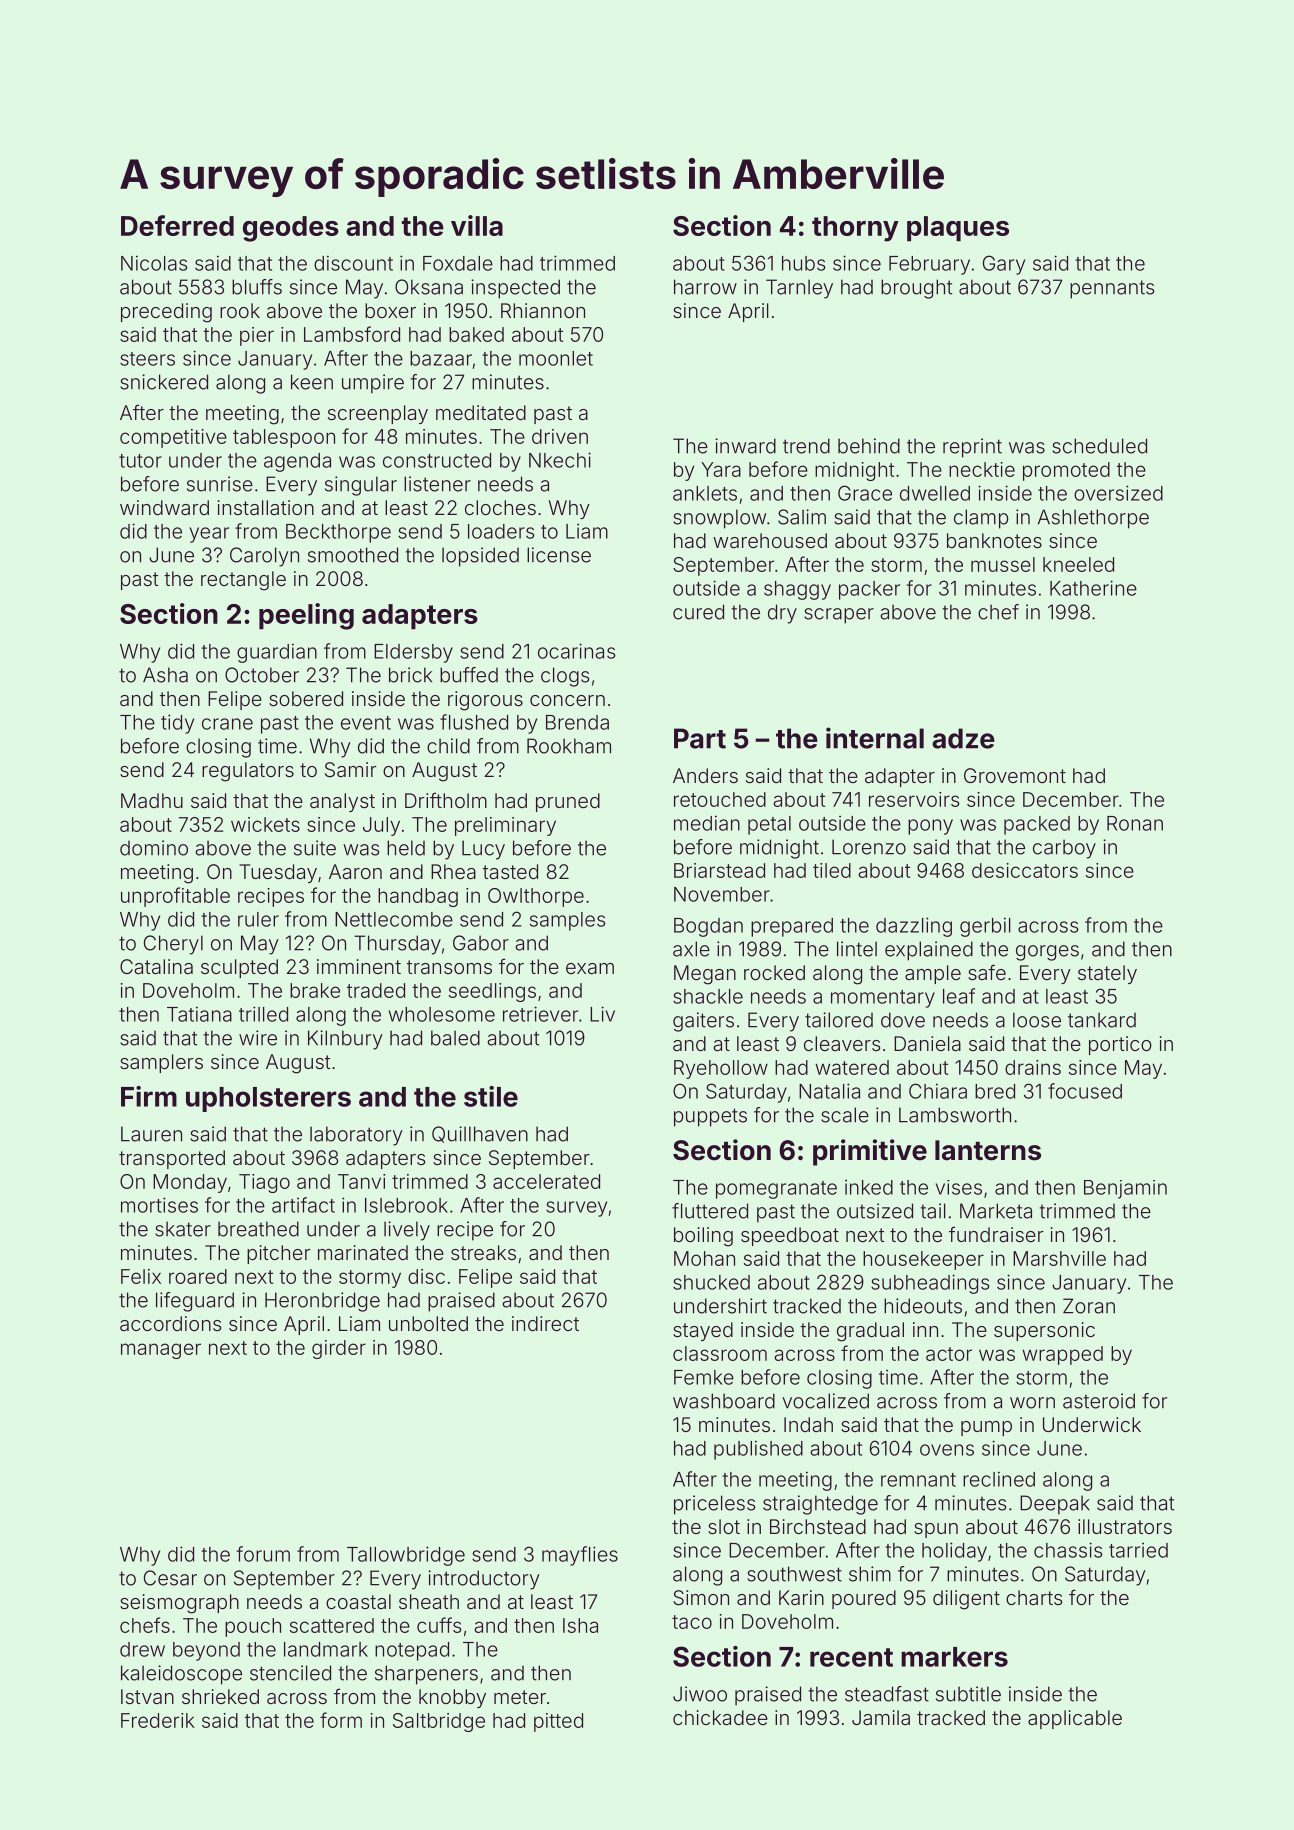 This screenshot has height=1830, width=1294. What do you see at coordinates (1075, 1719) in the screenshot?
I see `applicable` at bounding box center [1075, 1719].
